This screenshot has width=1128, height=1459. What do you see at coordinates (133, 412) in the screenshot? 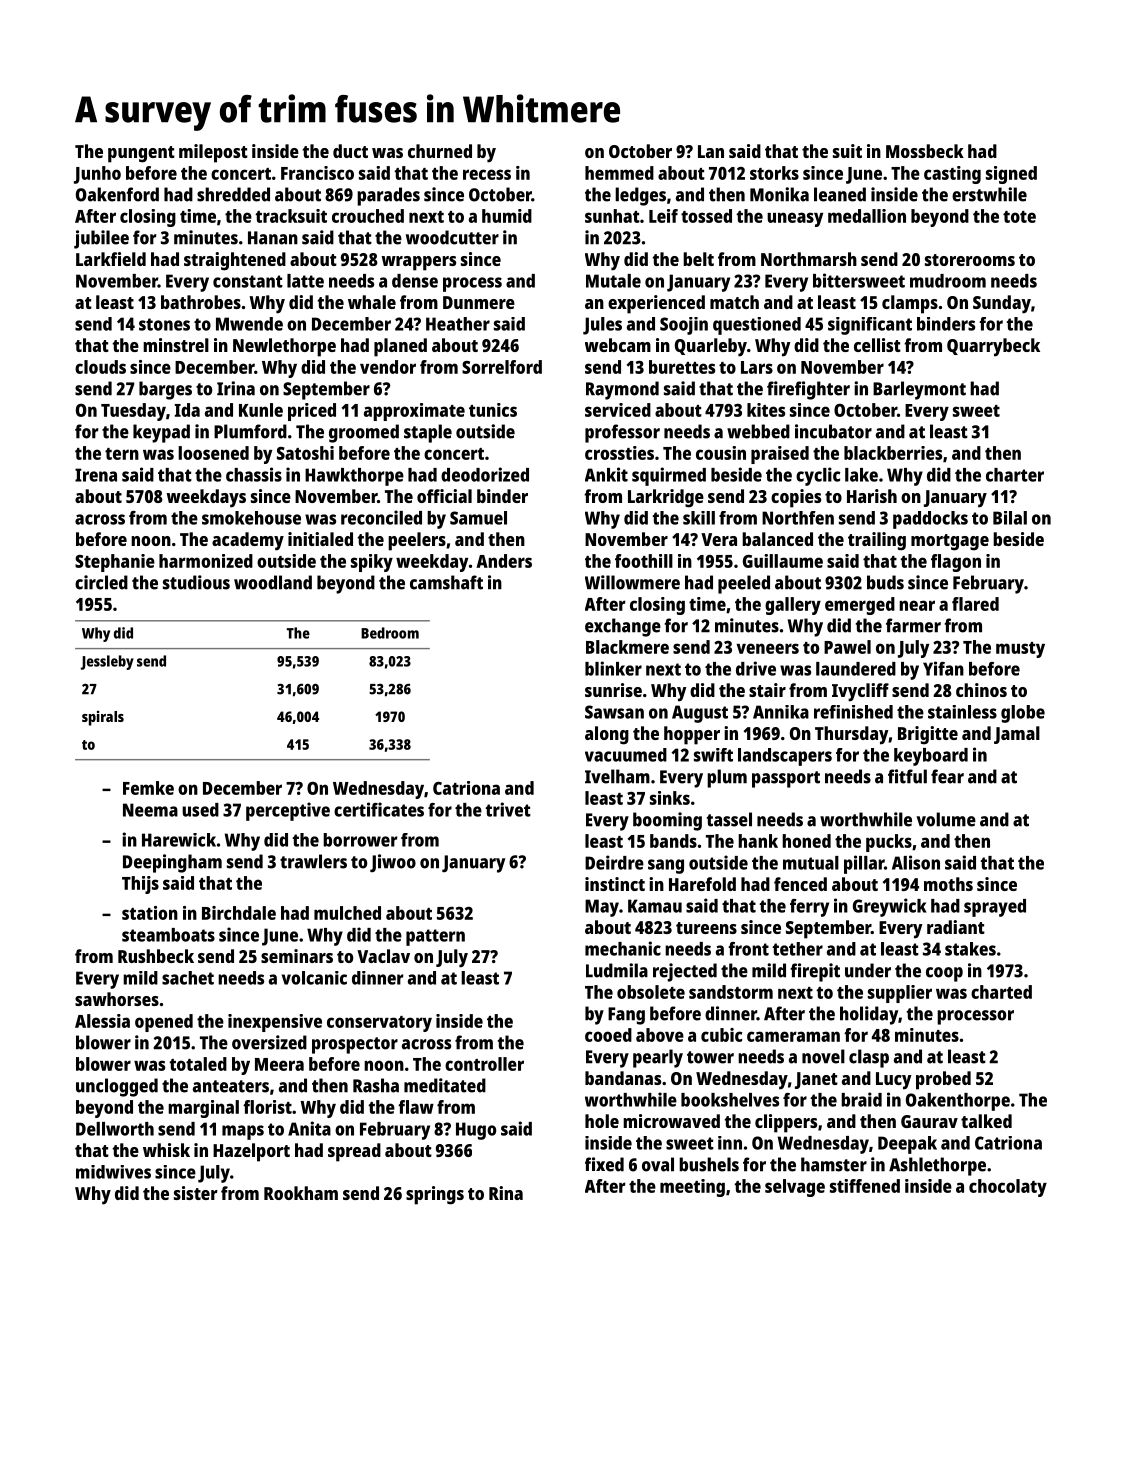
I see `Tuesday` at bounding box center [133, 412].
